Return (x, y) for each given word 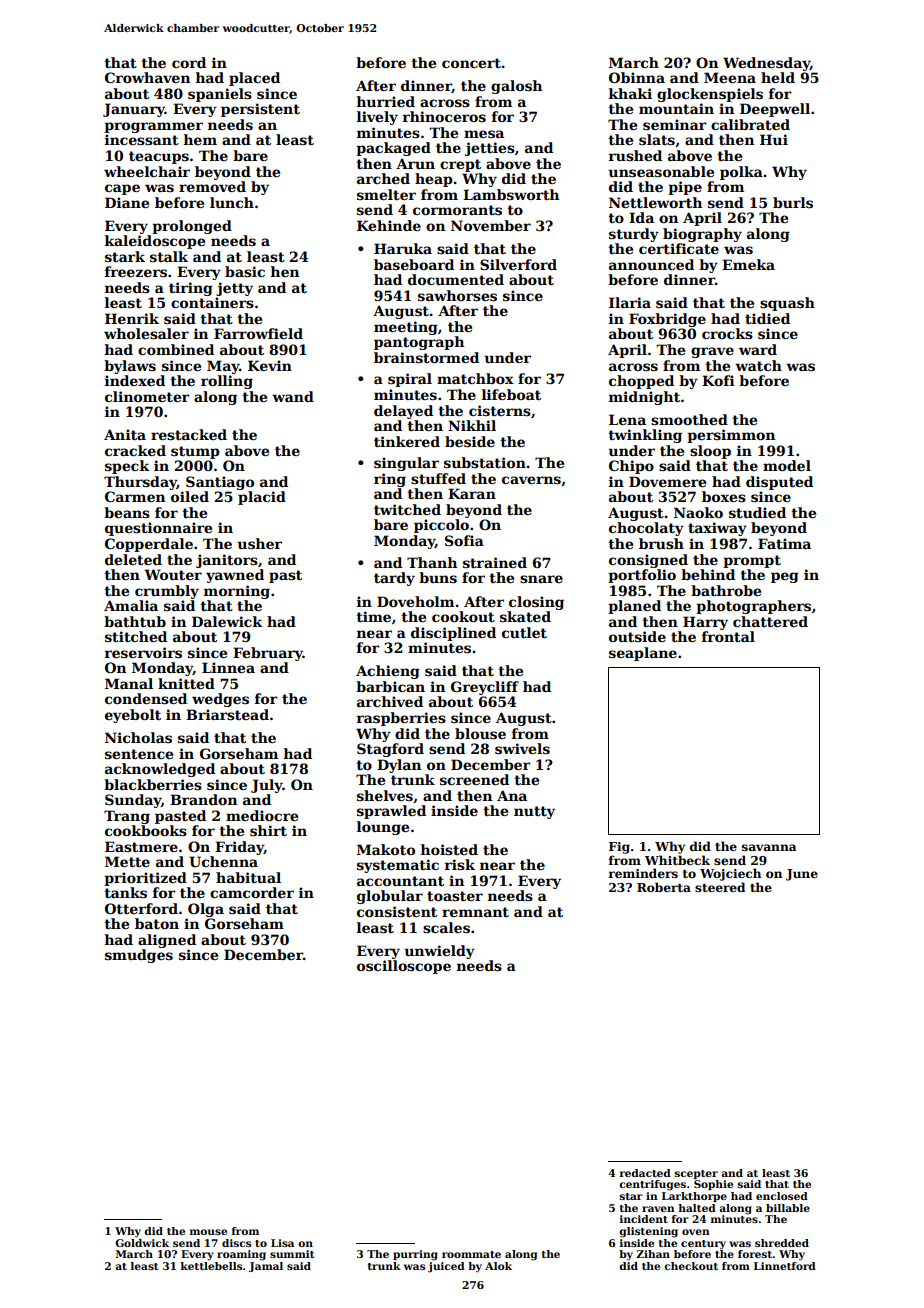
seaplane (643, 654)
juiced (446, 1267)
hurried (386, 101)
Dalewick (227, 621)
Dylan (399, 766)
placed (254, 79)
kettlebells (211, 1266)
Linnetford (785, 1266)
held (778, 77)
